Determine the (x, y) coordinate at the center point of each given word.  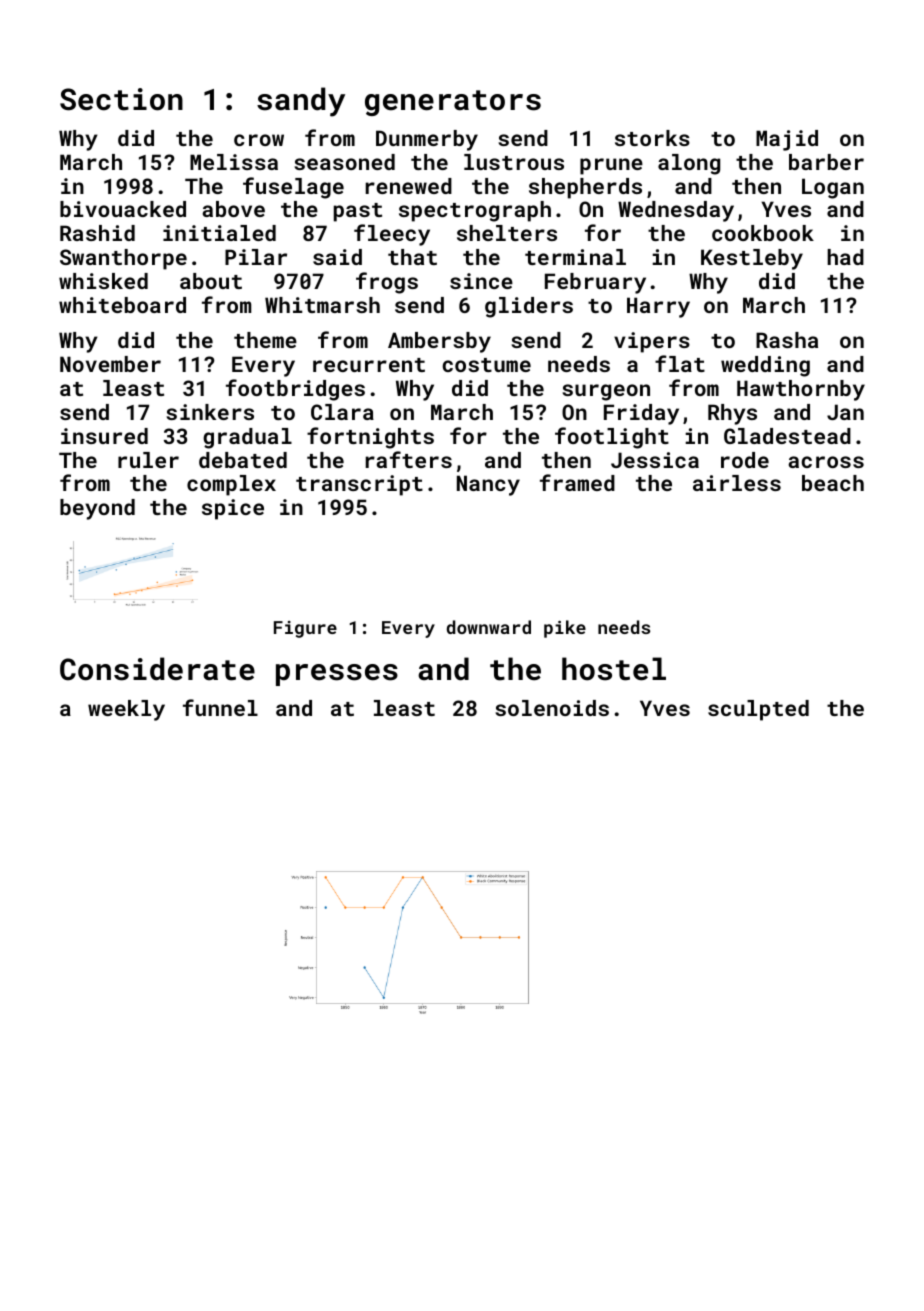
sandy (301, 102)
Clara (342, 412)
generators (453, 103)
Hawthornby (801, 390)
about (211, 281)
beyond (97, 509)
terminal (575, 257)
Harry (658, 307)
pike (565, 629)
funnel (220, 707)
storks (652, 138)
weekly (126, 710)
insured (104, 436)
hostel (614, 669)
